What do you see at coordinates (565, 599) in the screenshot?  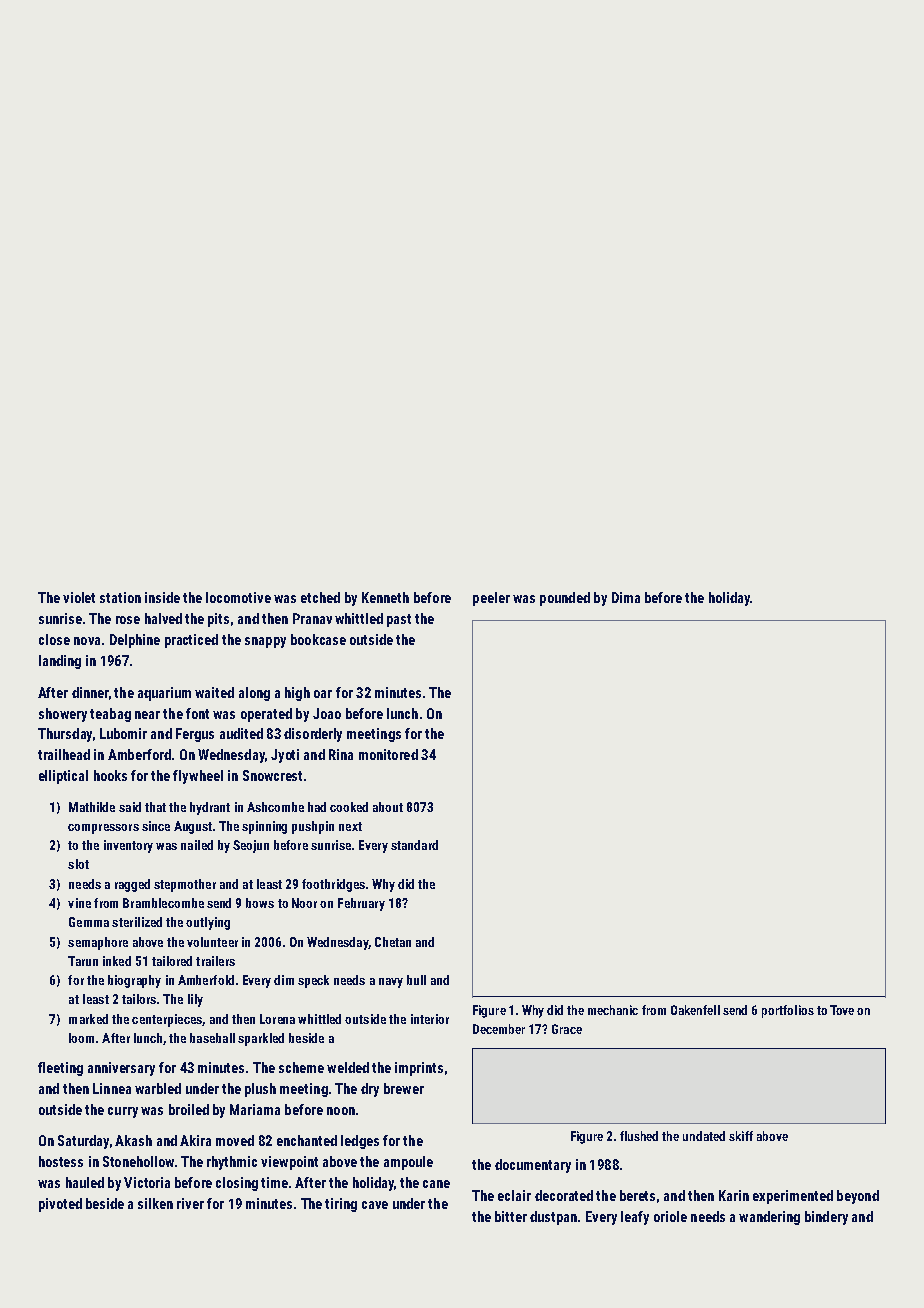 I see `pounded` at bounding box center [565, 599].
